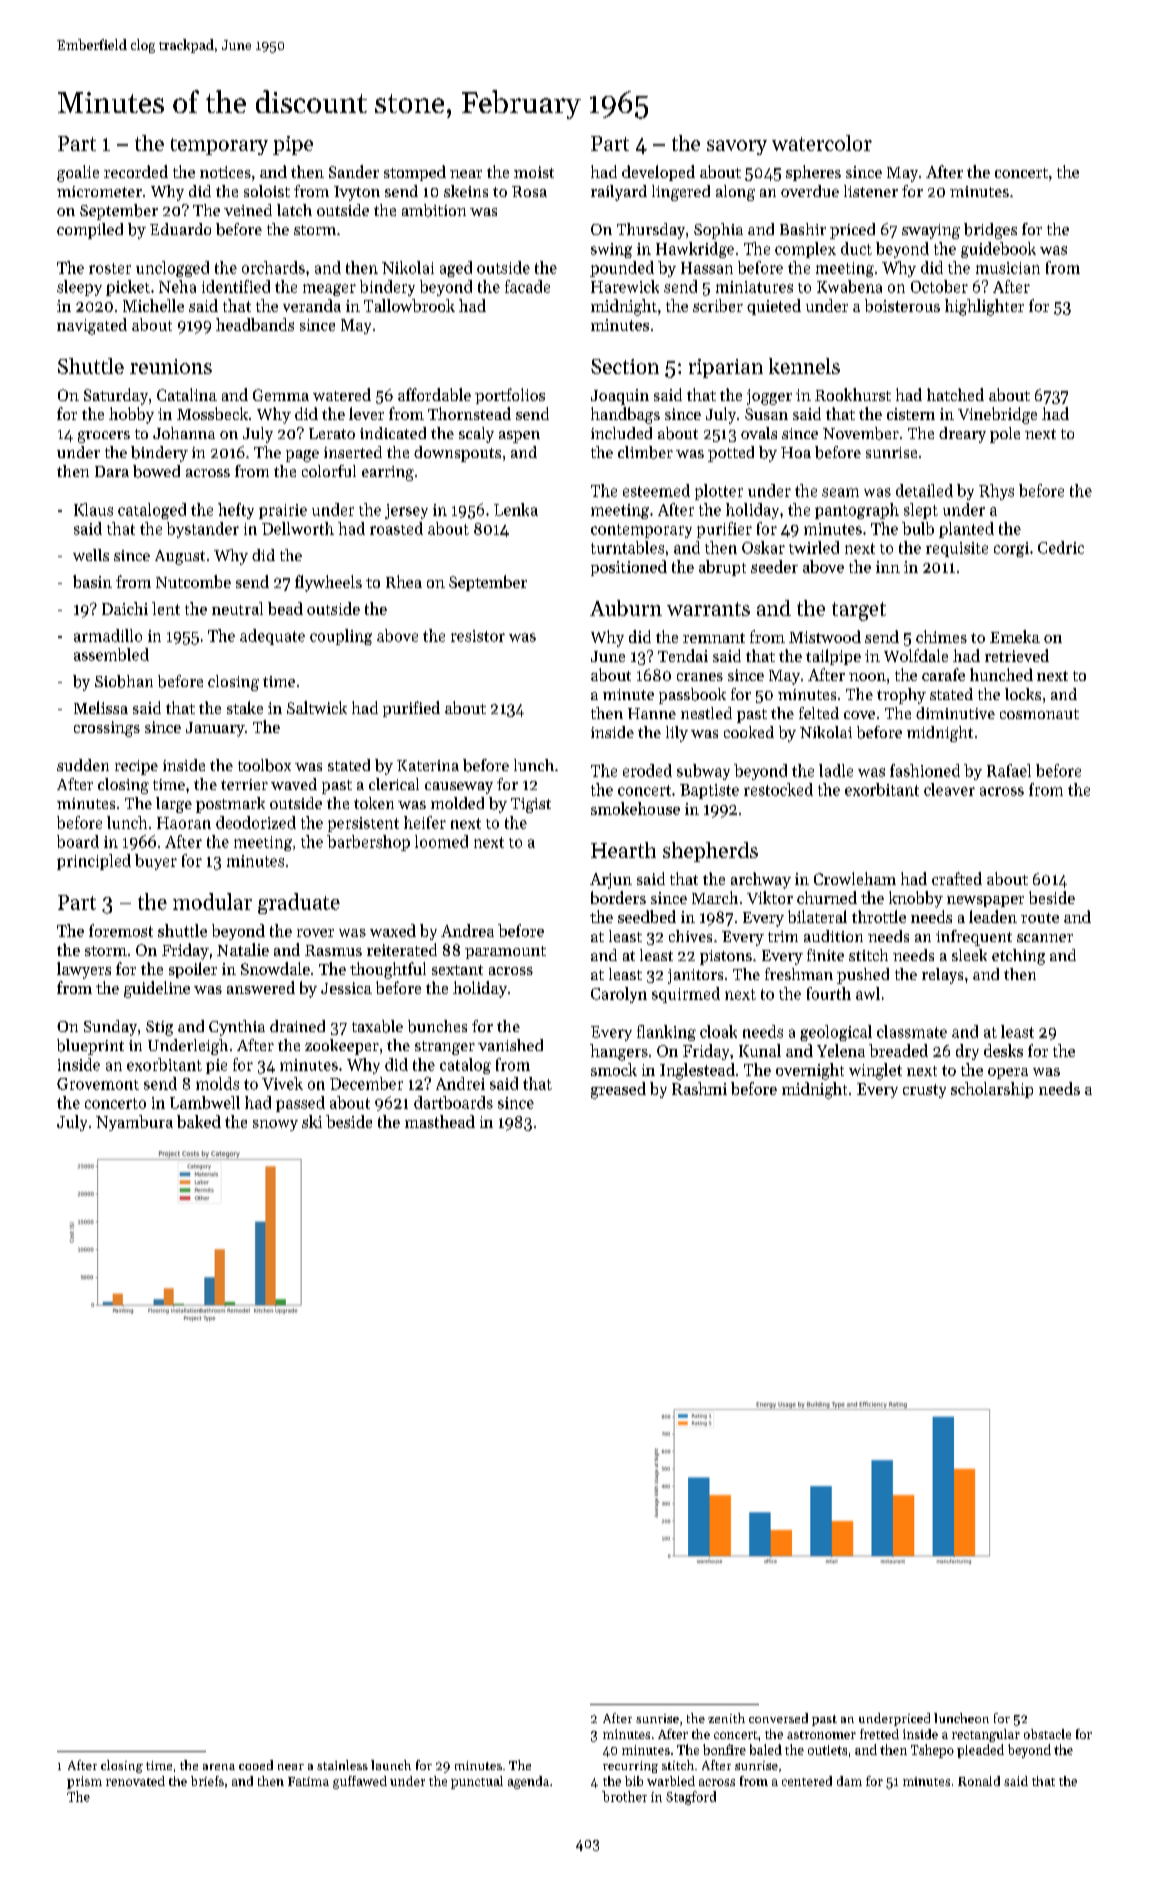 This screenshot has width=1151, height=1895. What do you see at coordinates (353, 452) in the screenshot?
I see `inserted` at bounding box center [353, 452].
